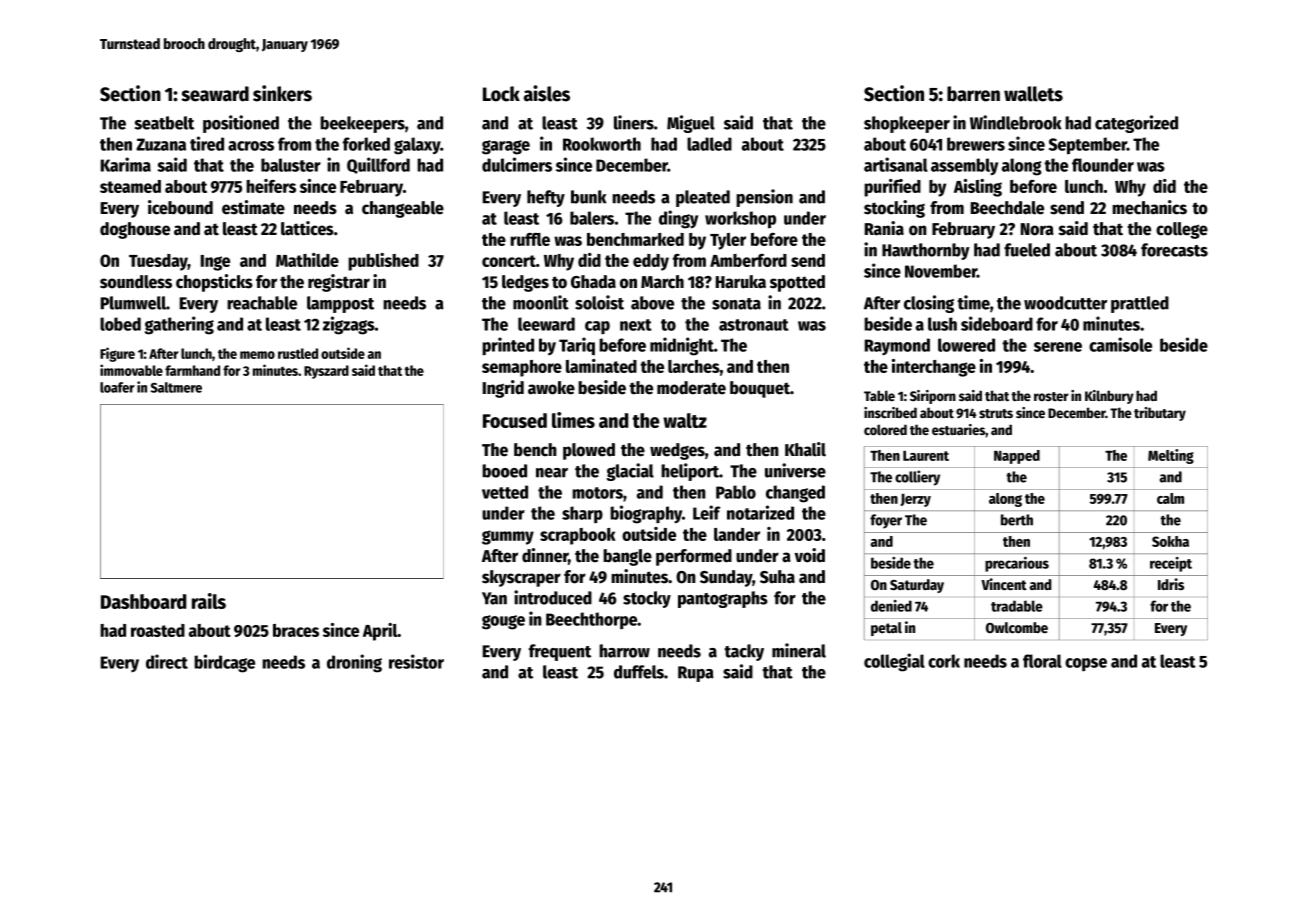  What do you see at coordinates (973, 94) in the page?
I see `barren` at bounding box center [973, 94].
